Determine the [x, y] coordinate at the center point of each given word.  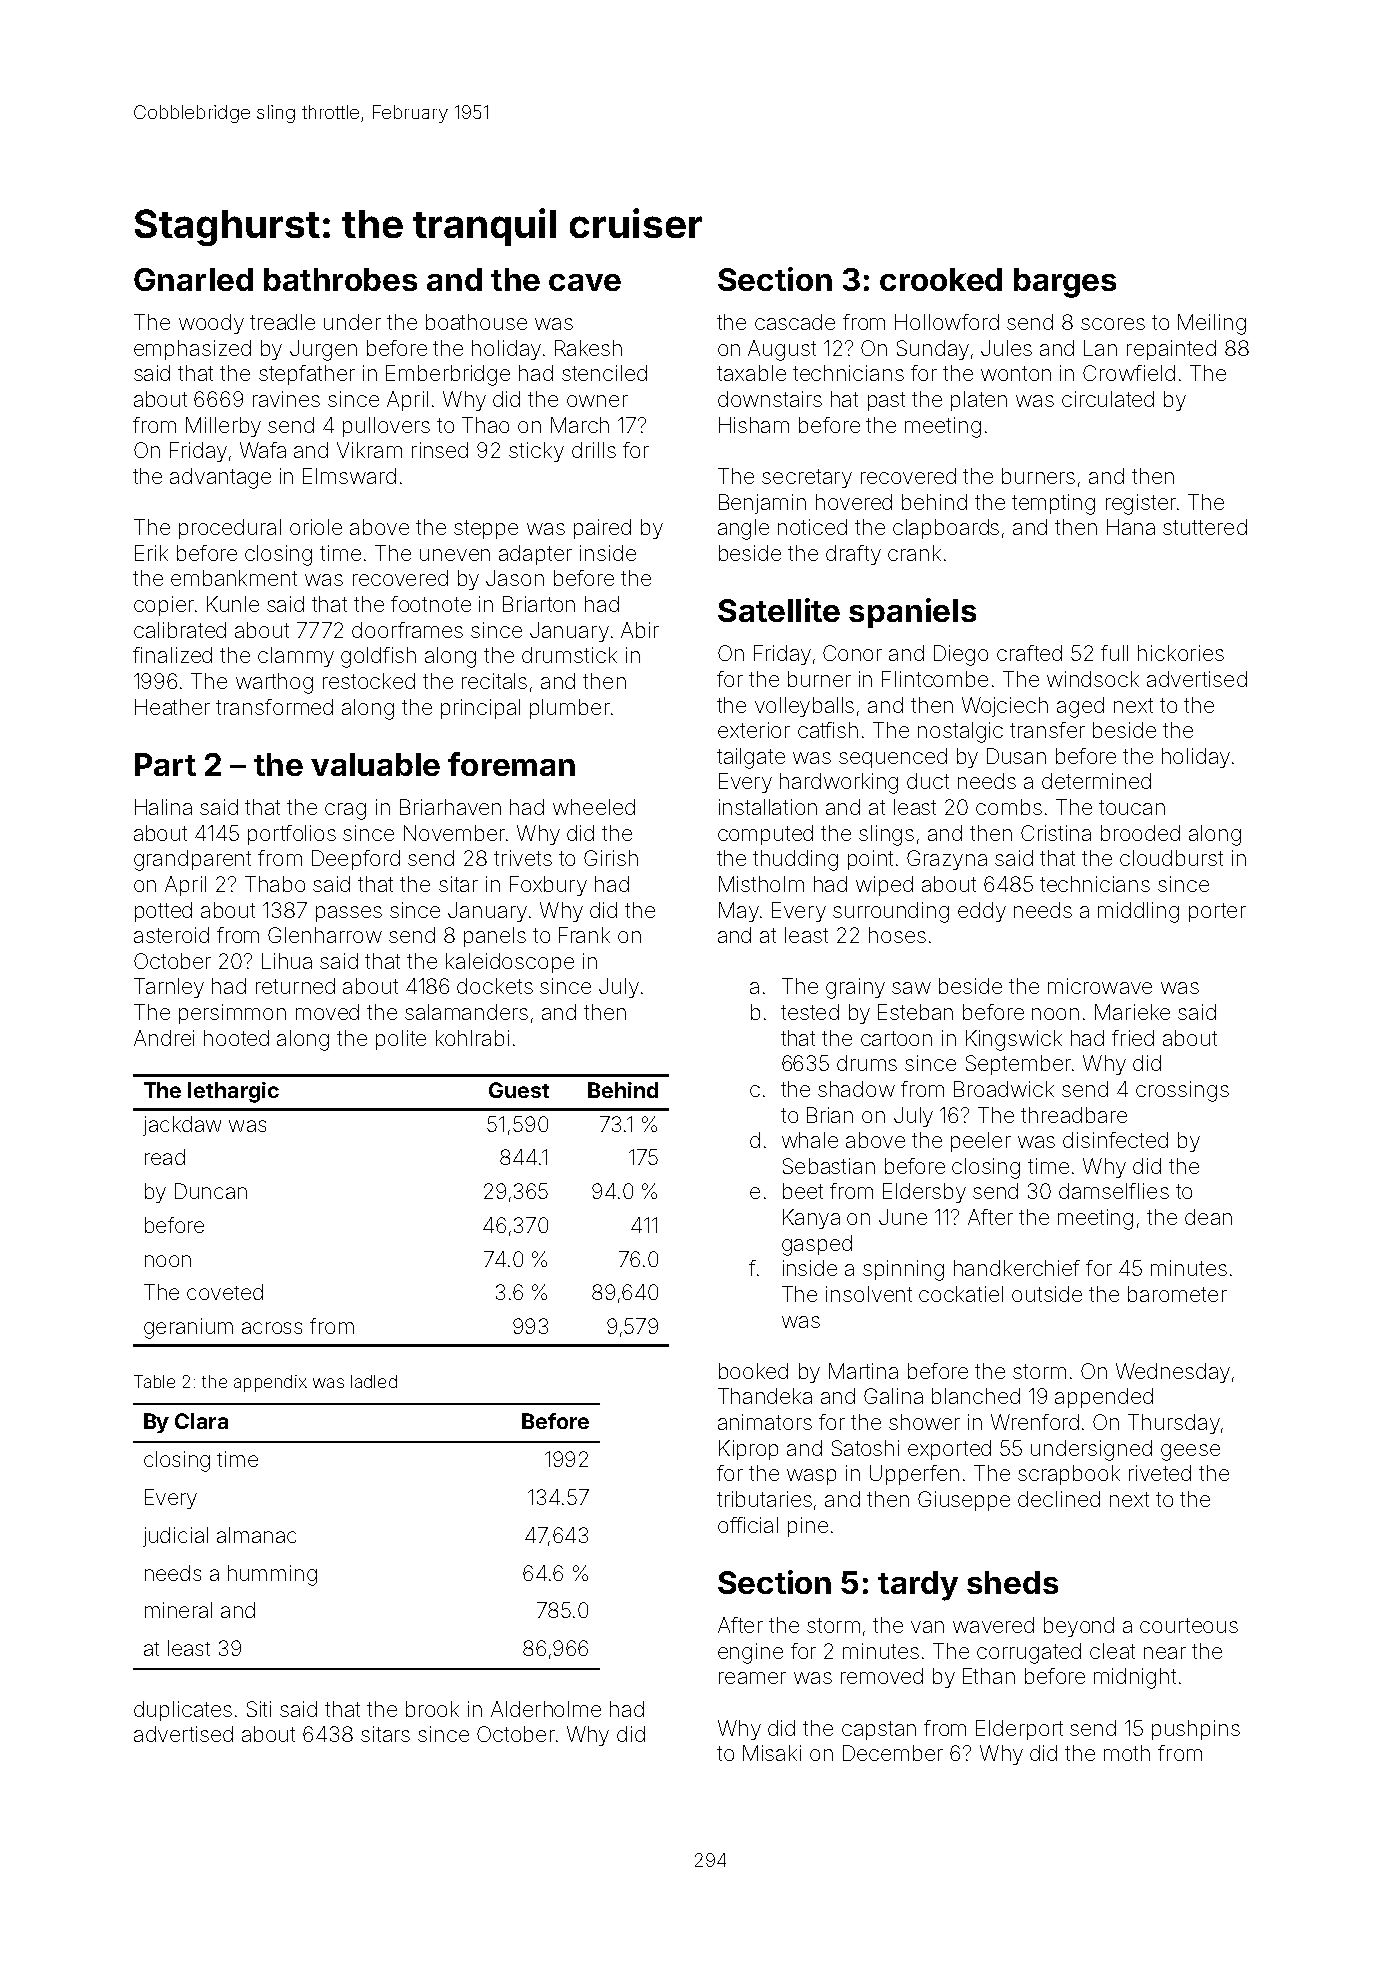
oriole [316, 527]
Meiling [1212, 324]
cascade [795, 322]
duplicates [183, 1711]
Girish [611, 858]
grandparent [192, 860]
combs [1009, 807]
